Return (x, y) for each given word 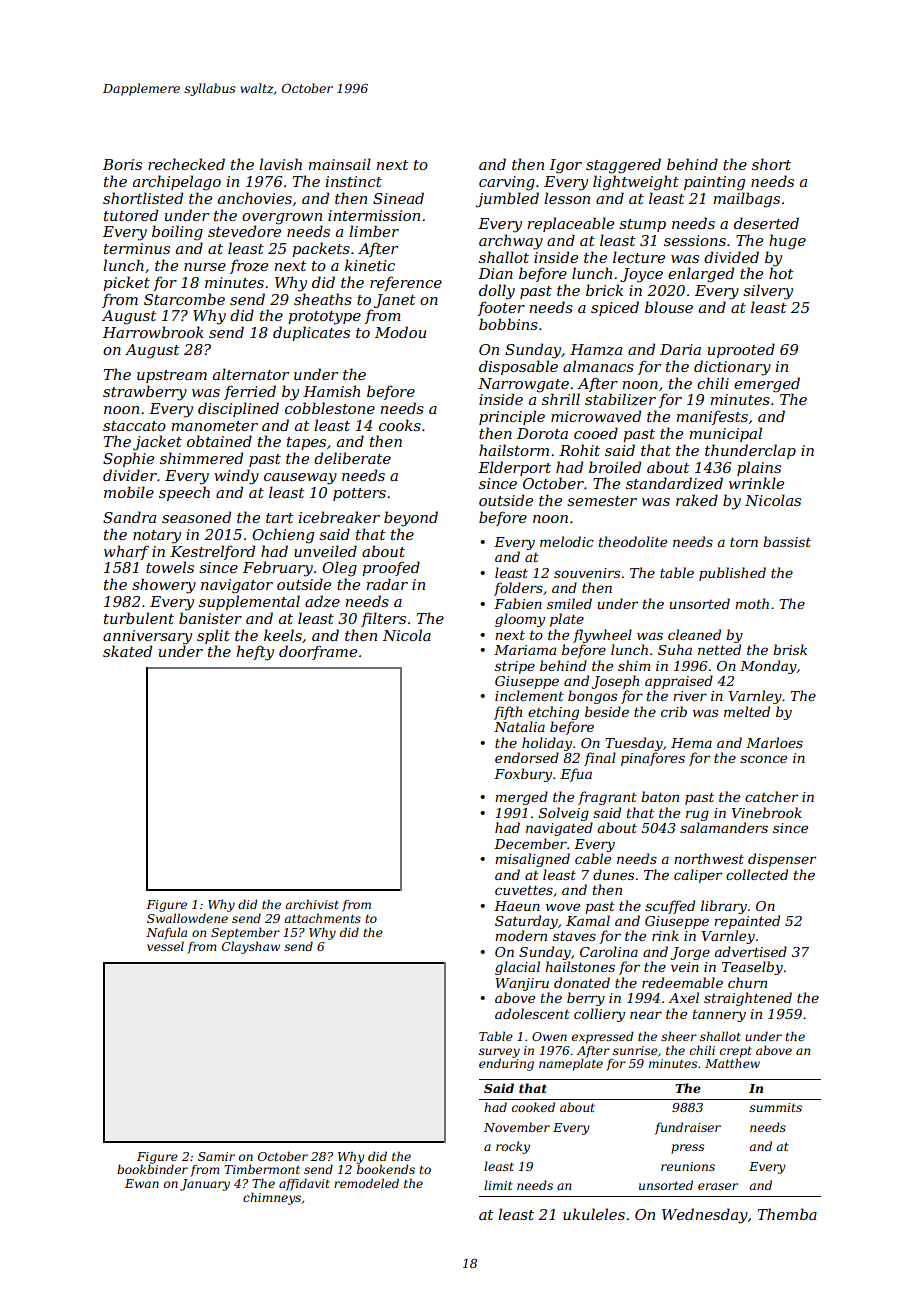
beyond (411, 519)
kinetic (370, 265)
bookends (386, 1169)
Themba (787, 1214)
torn (744, 542)
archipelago (177, 183)
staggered (623, 166)
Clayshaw (251, 947)
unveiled (325, 551)
